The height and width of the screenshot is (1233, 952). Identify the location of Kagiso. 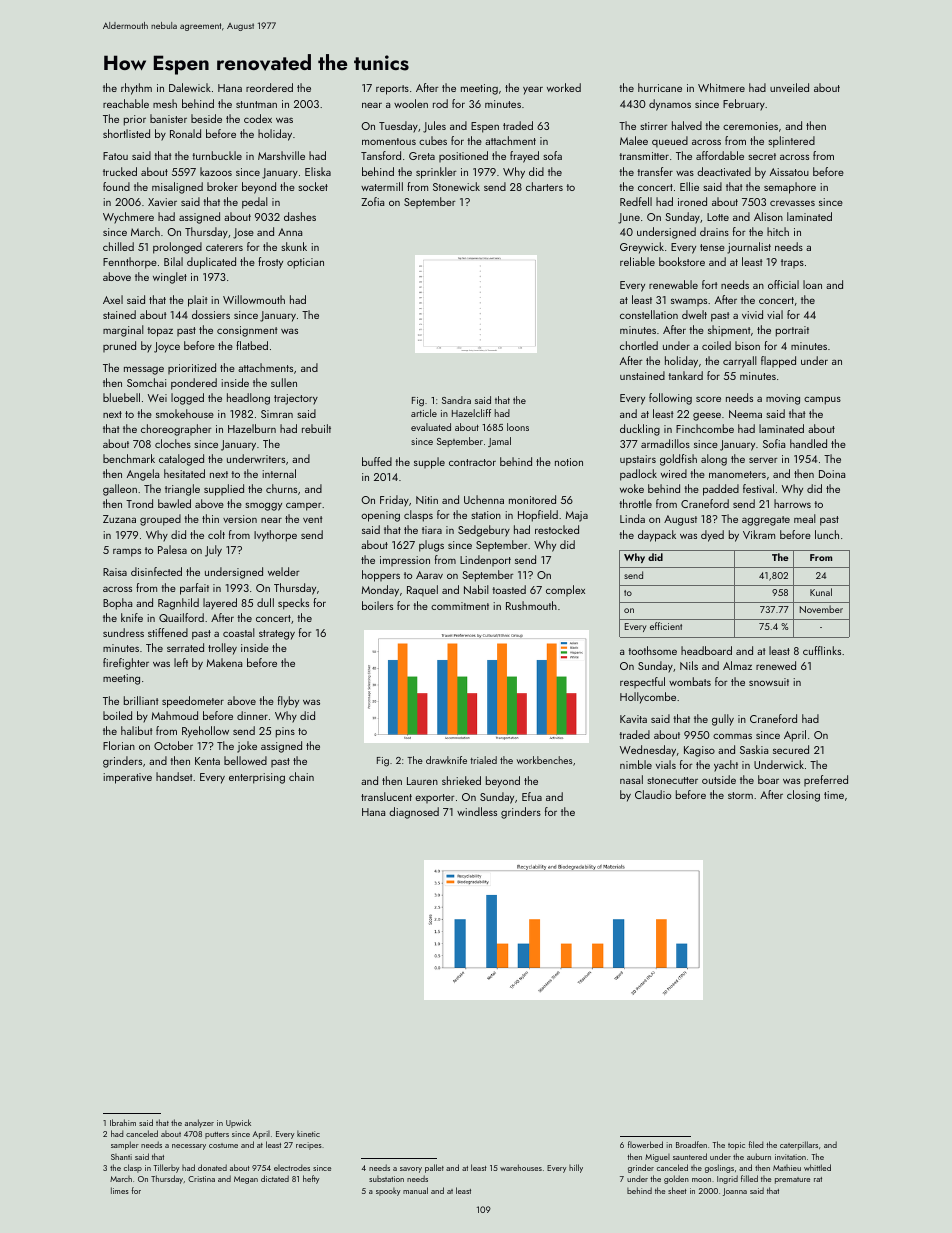
(699, 751).
